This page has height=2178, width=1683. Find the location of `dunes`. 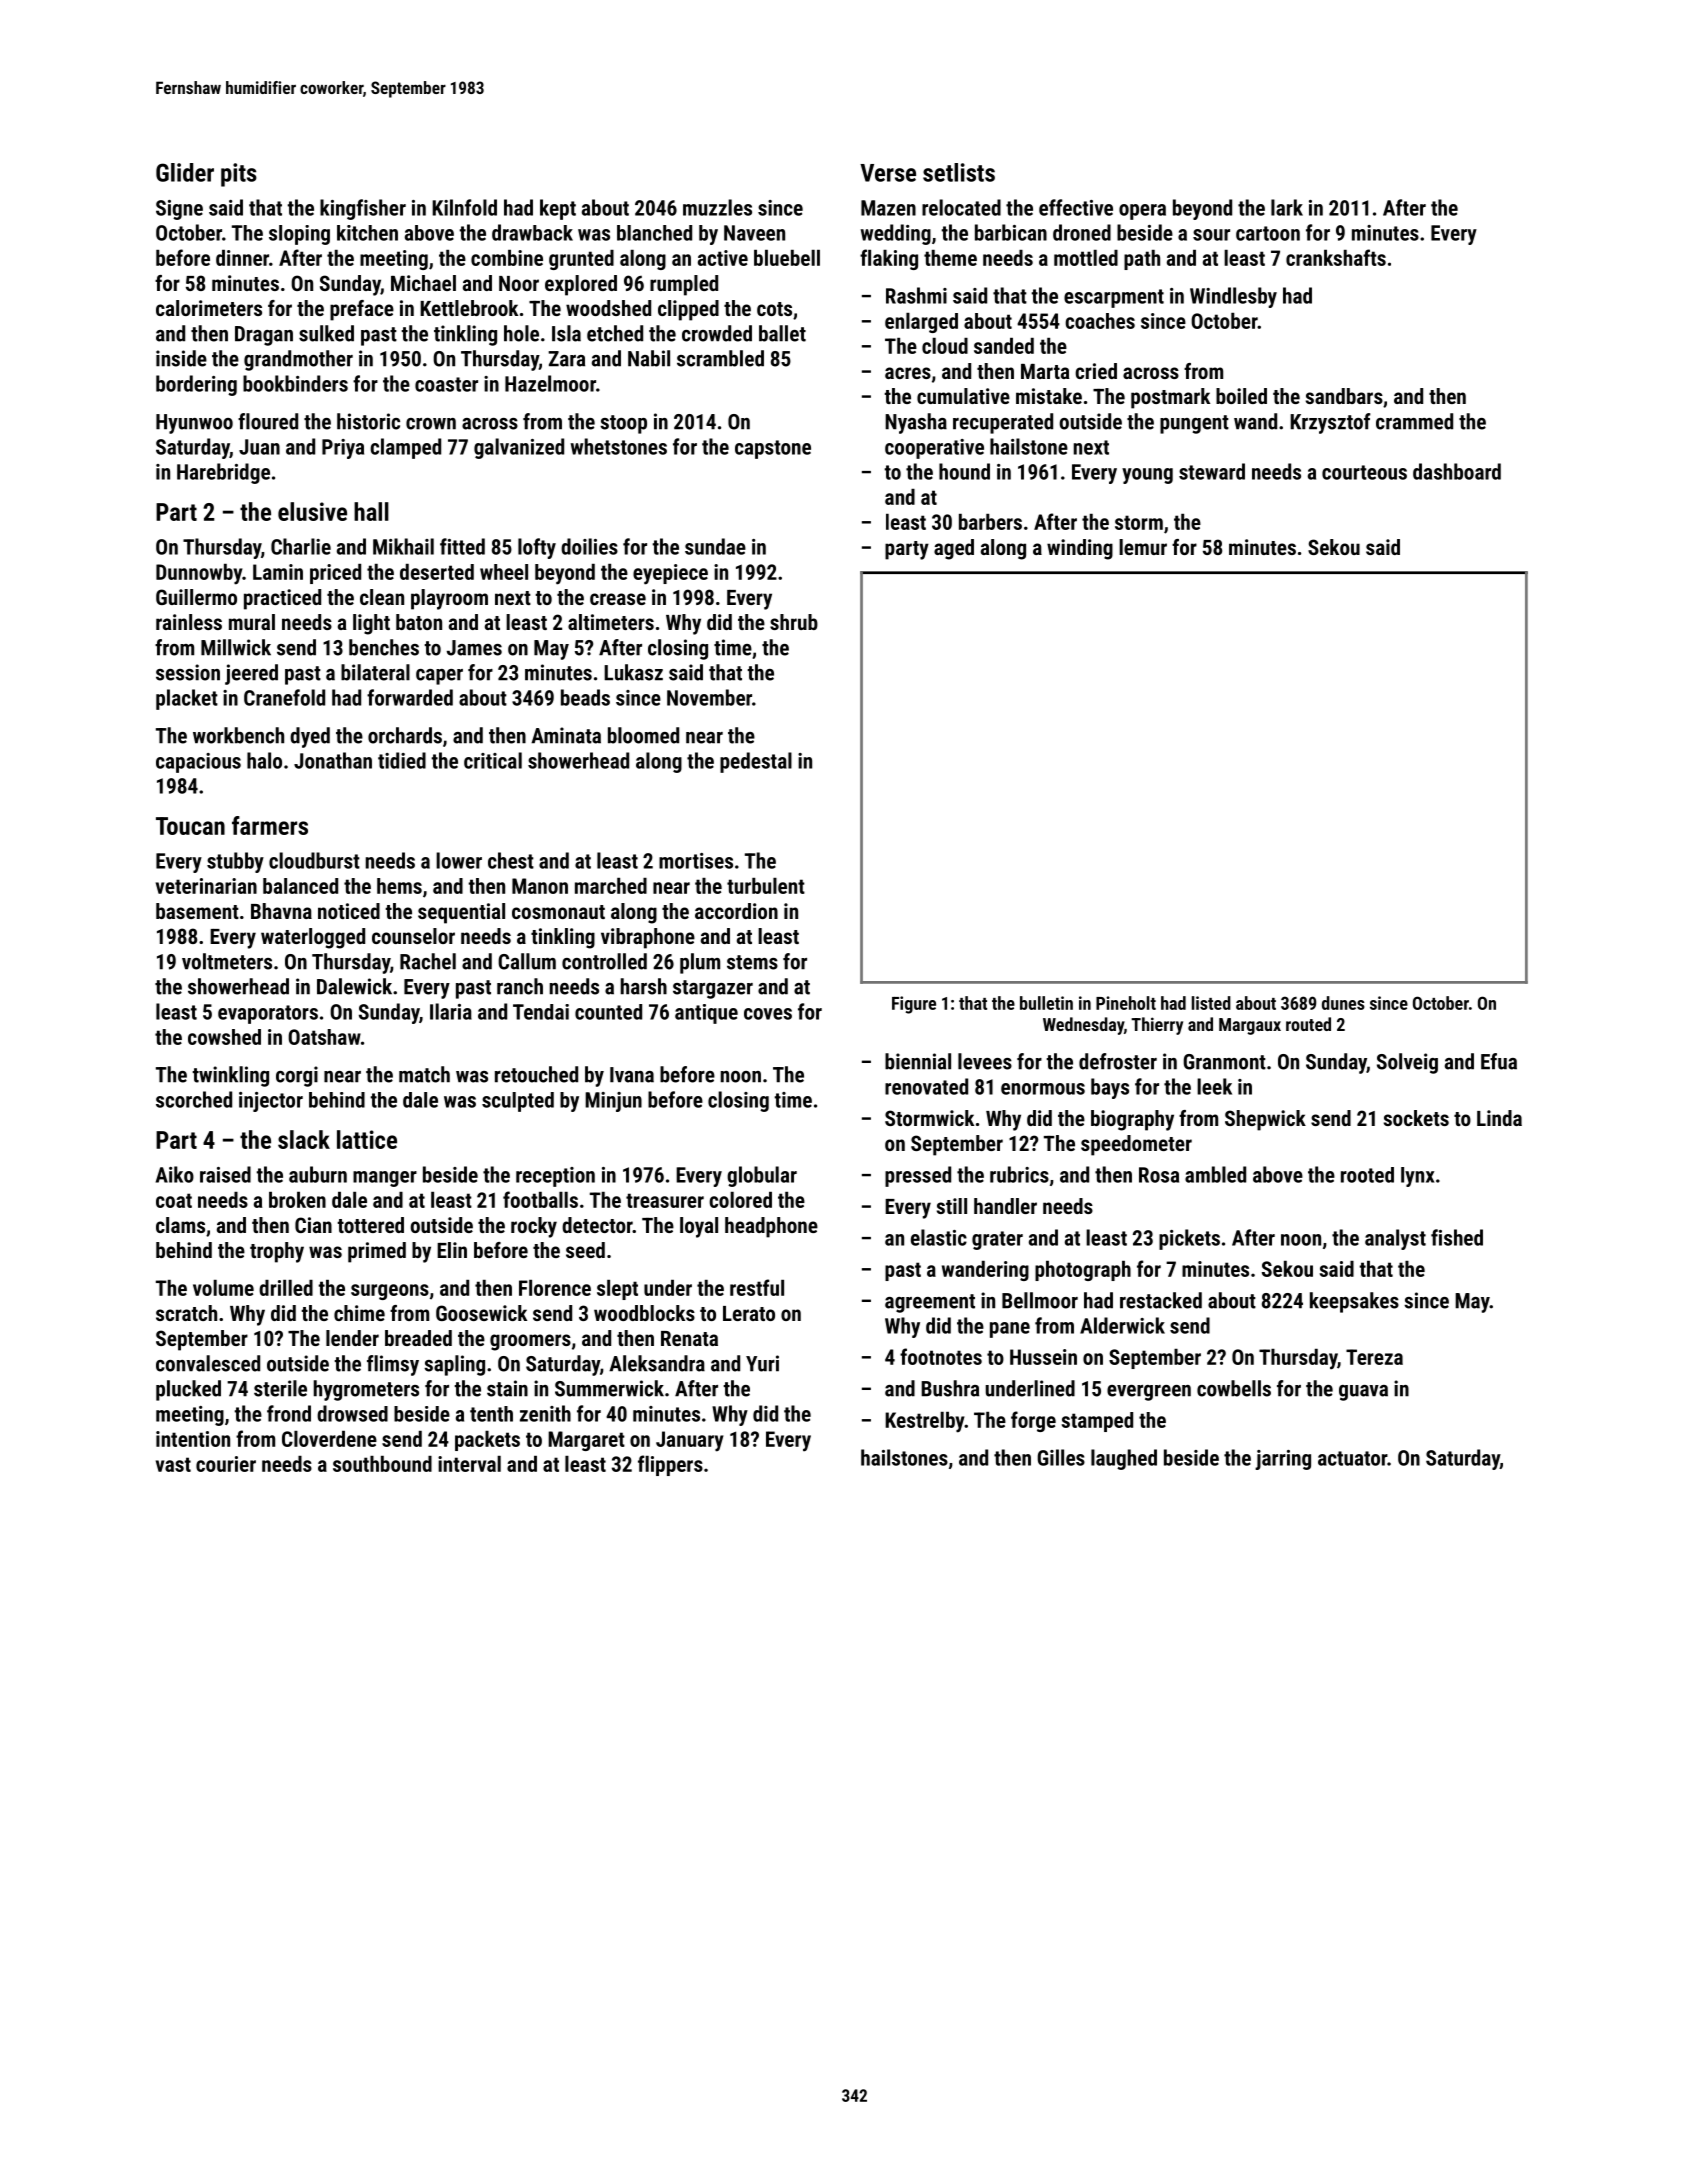

dunes is located at coordinates (1343, 1003).
